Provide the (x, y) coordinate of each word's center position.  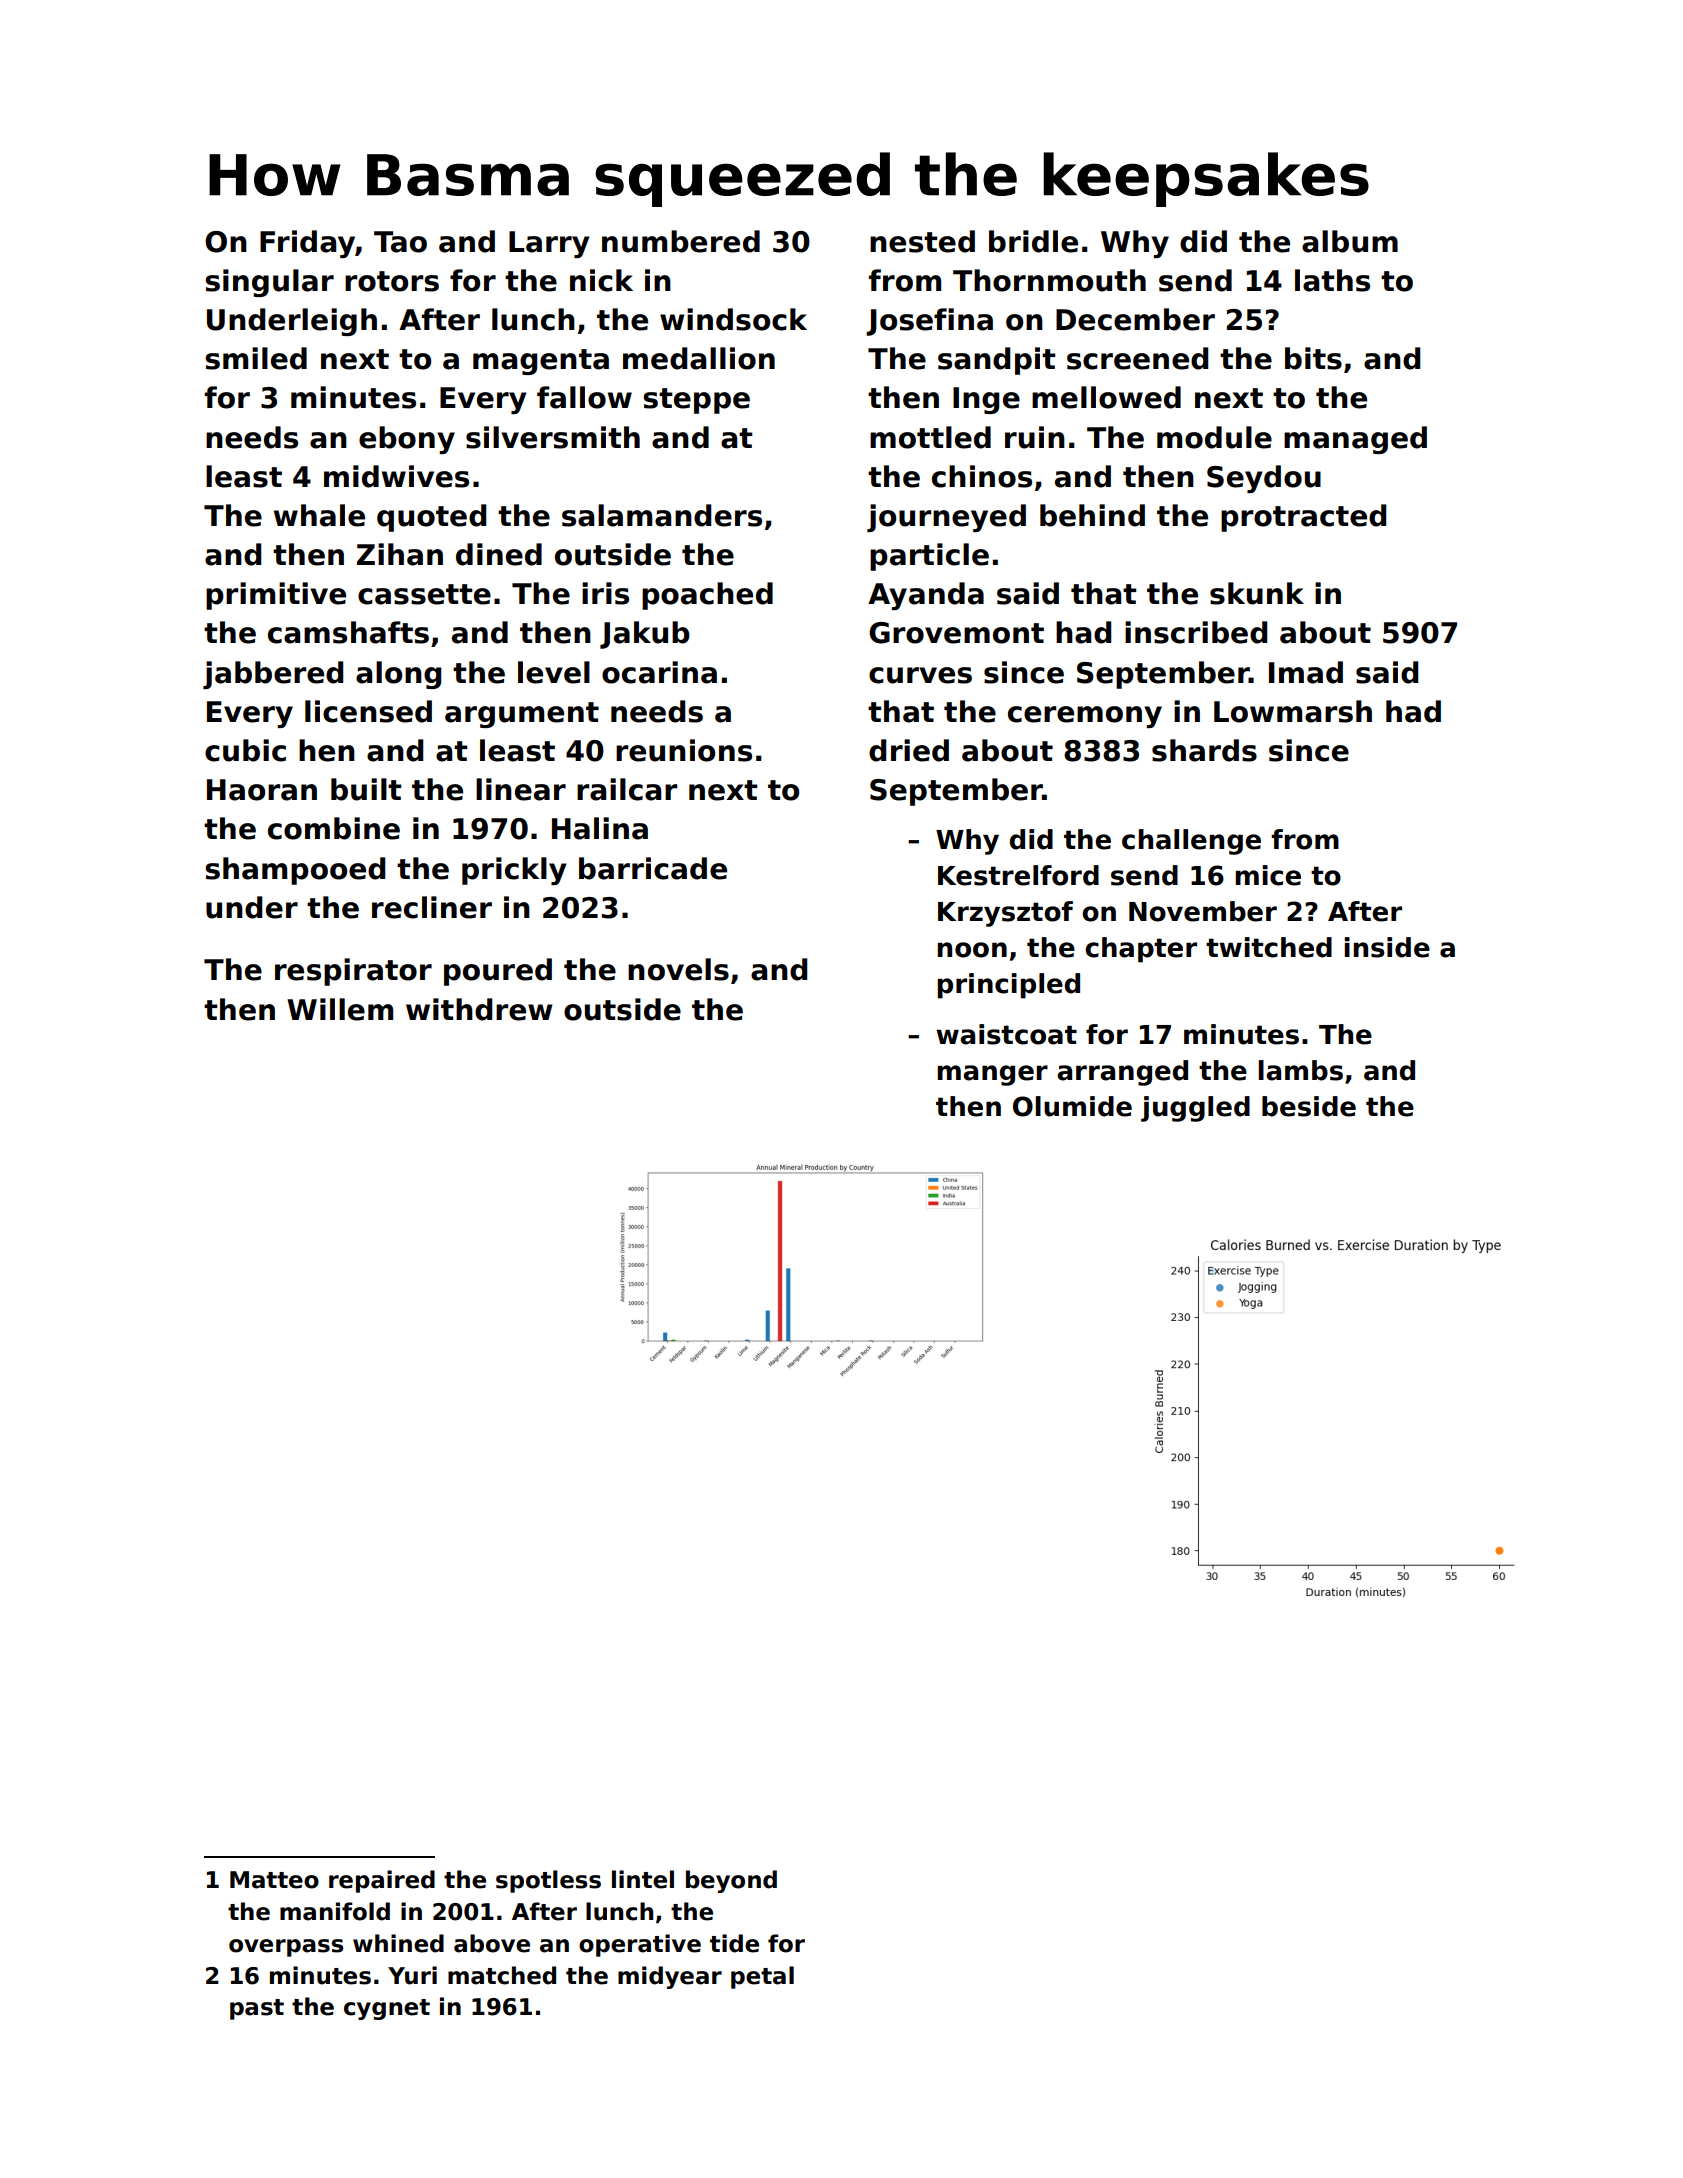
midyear (670, 1977)
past (257, 2009)
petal (762, 1977)
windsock (733, 319)
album (1350, 241)
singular (269, 283)
